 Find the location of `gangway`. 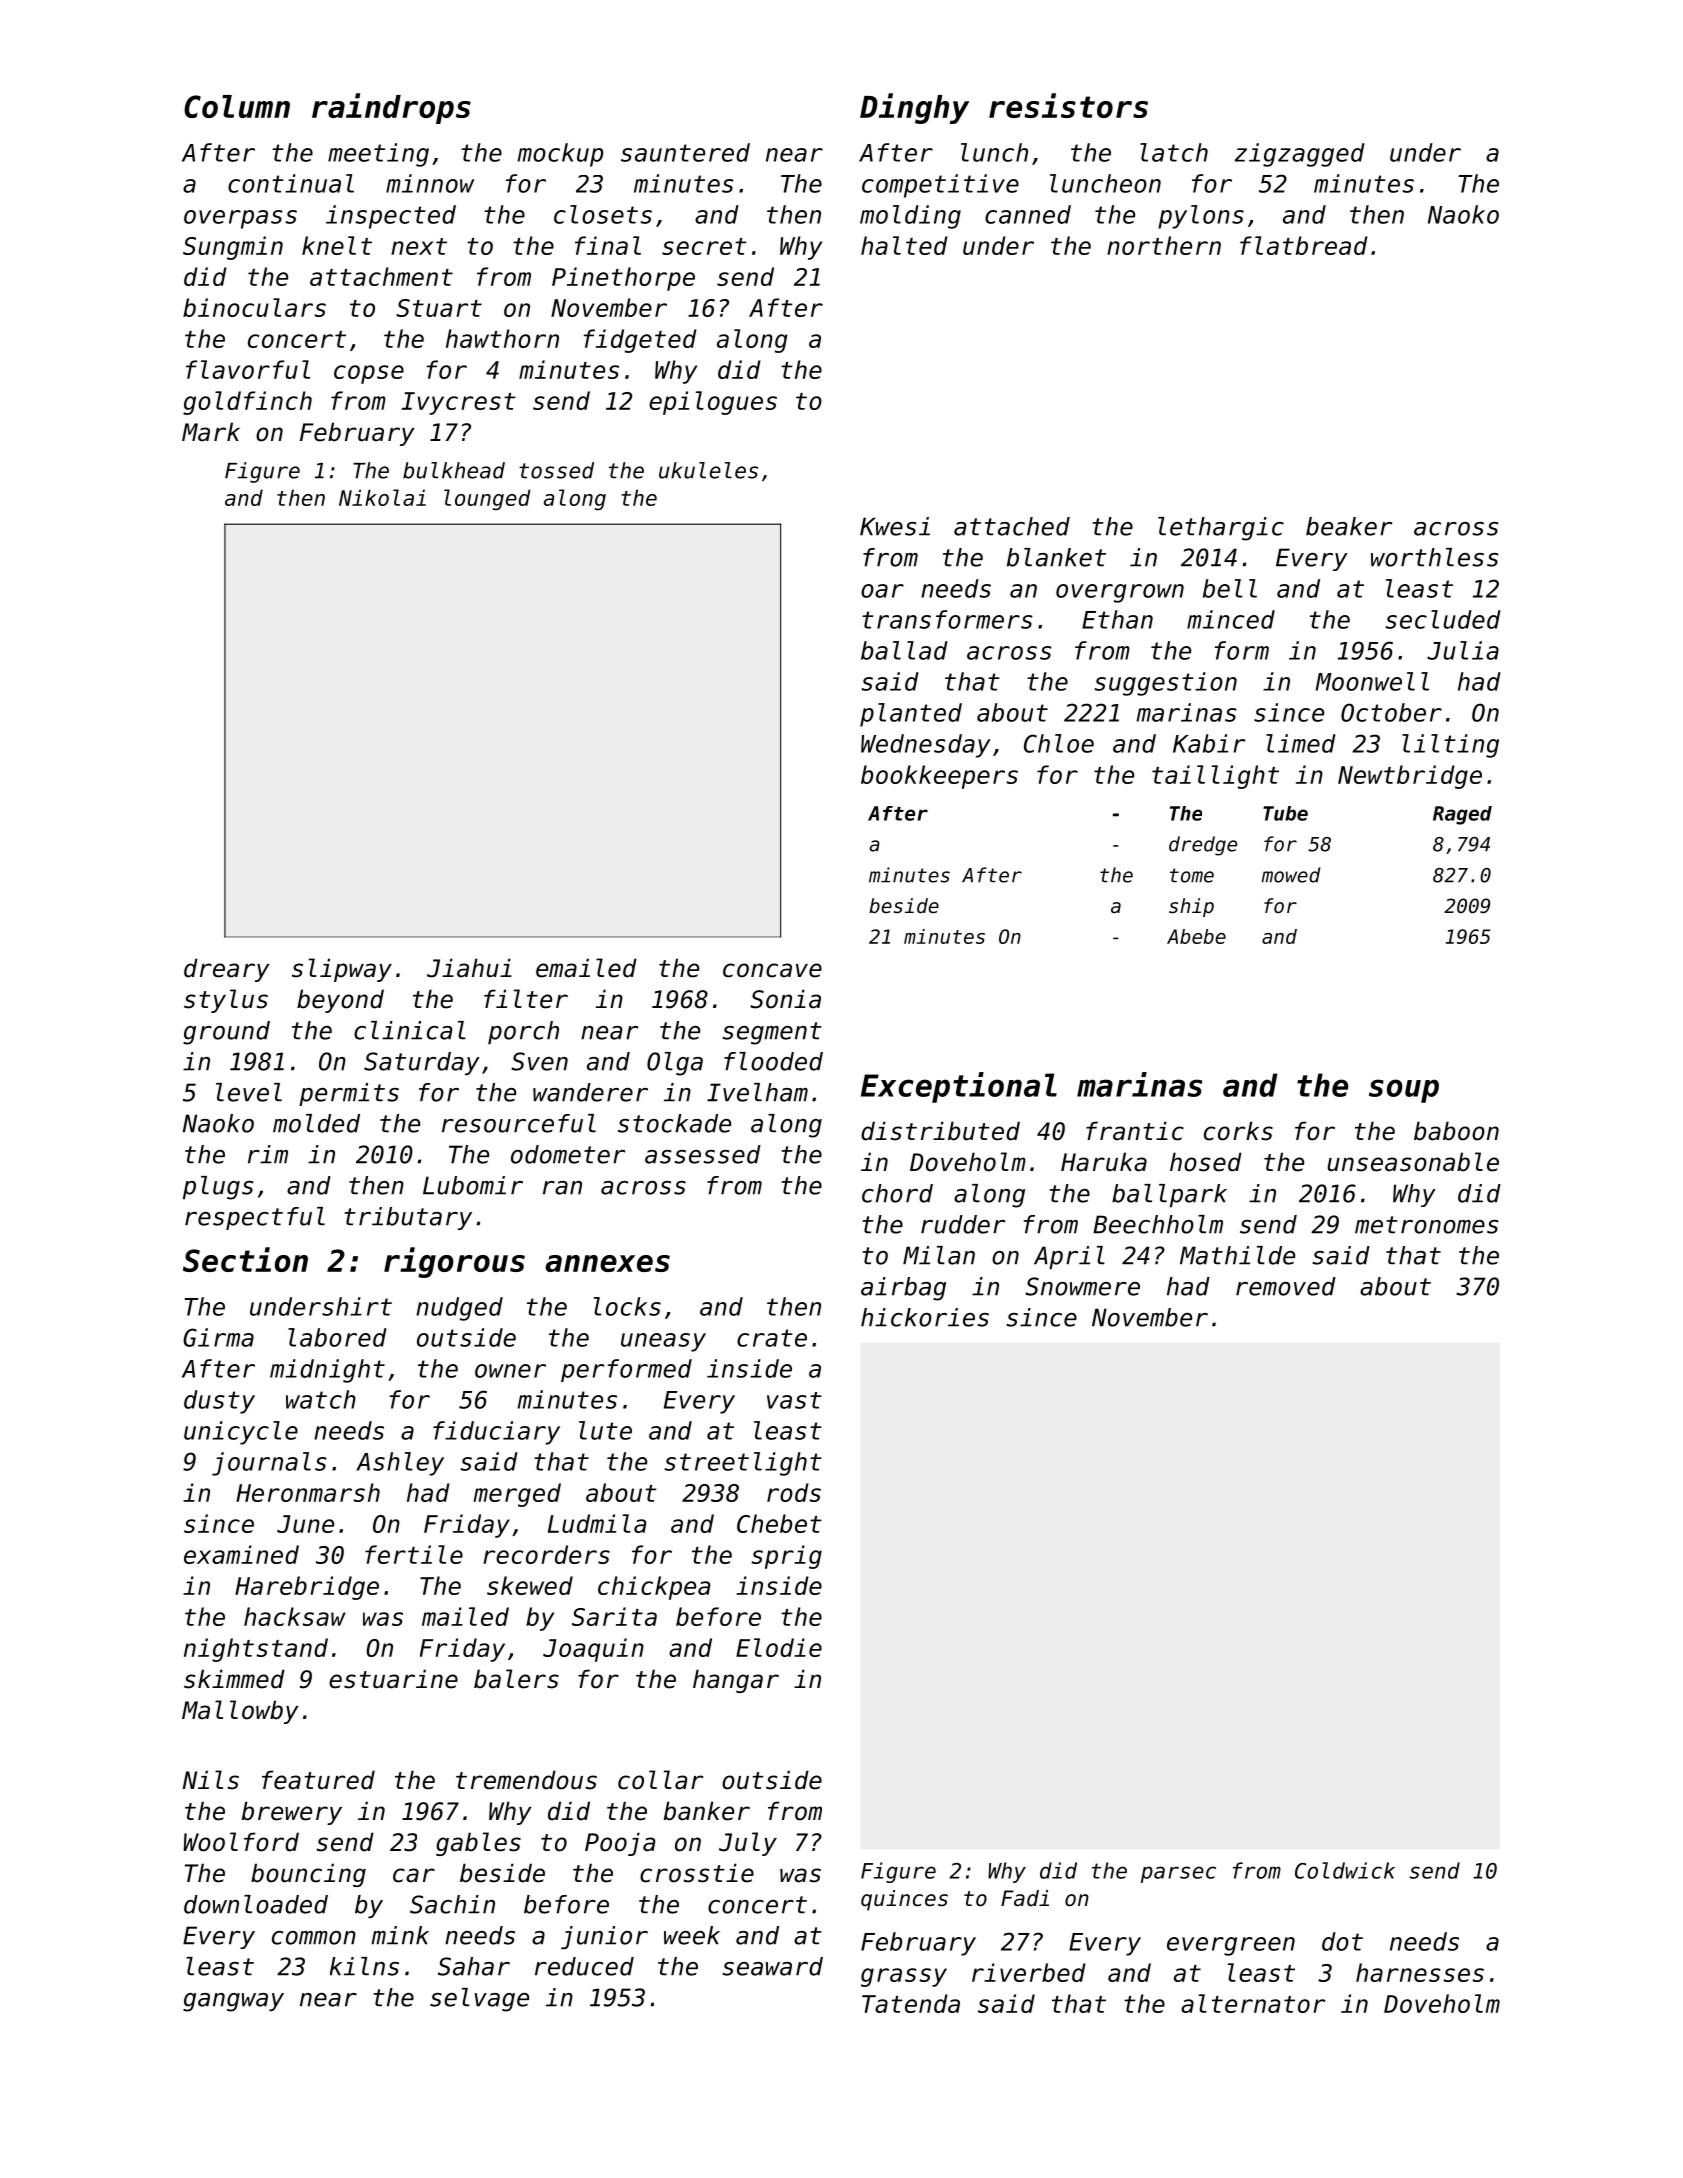

gangway is located at coordinates (233, 2002).
